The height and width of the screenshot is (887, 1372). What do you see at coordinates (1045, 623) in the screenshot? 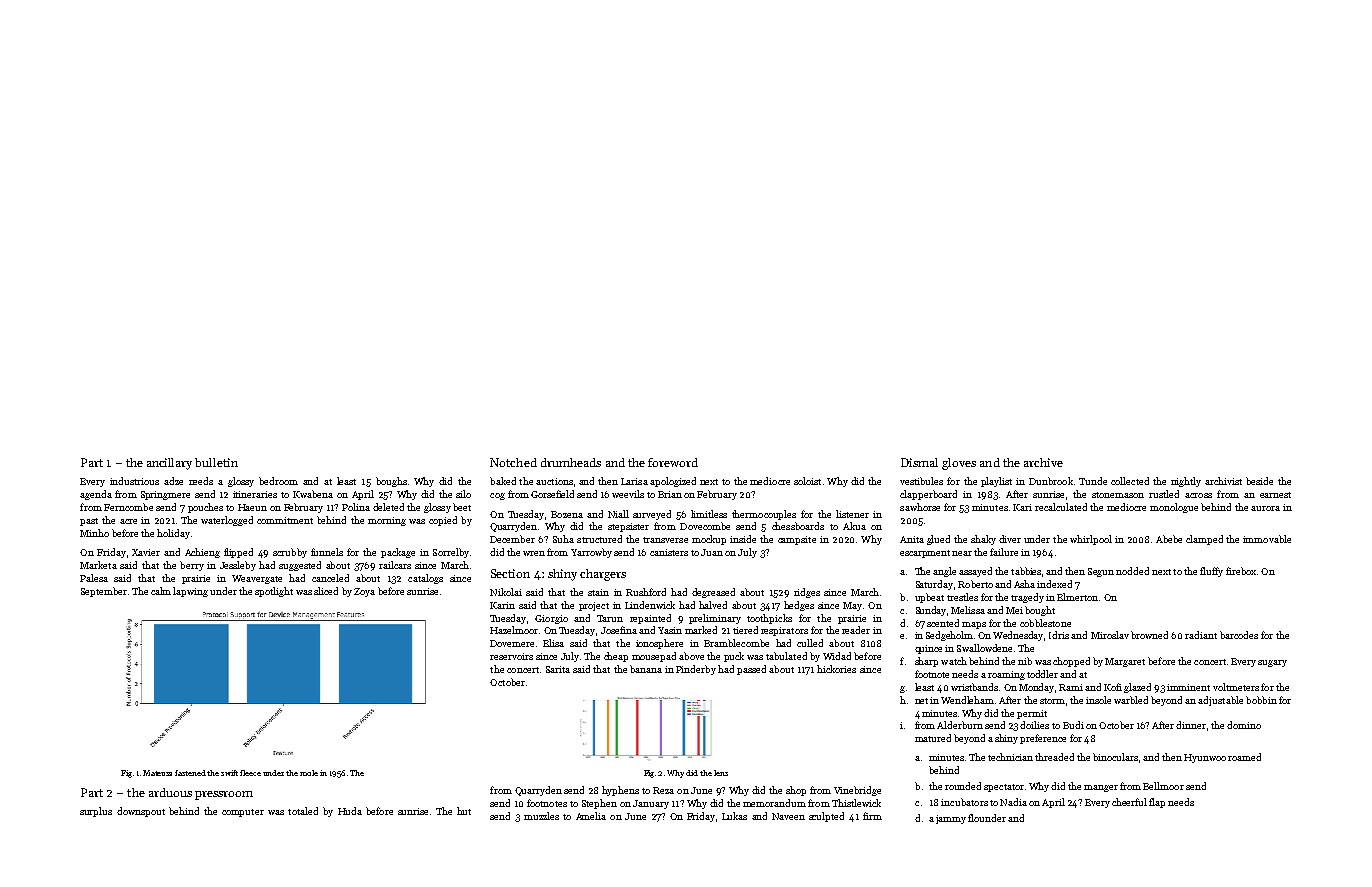
I see `cobblestone` at bounding box center [1045, 623].
